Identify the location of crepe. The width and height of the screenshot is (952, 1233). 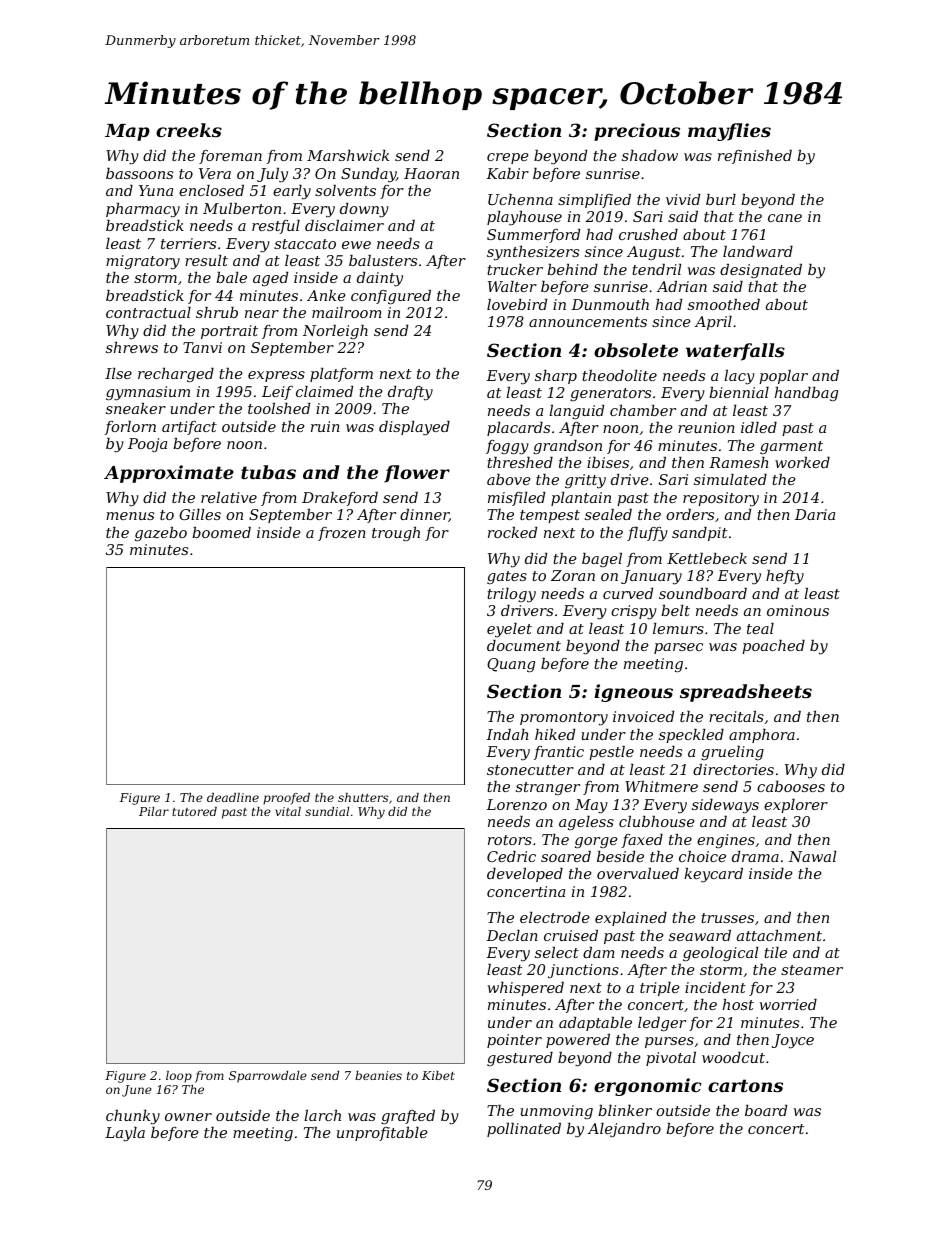
(508, 158).
